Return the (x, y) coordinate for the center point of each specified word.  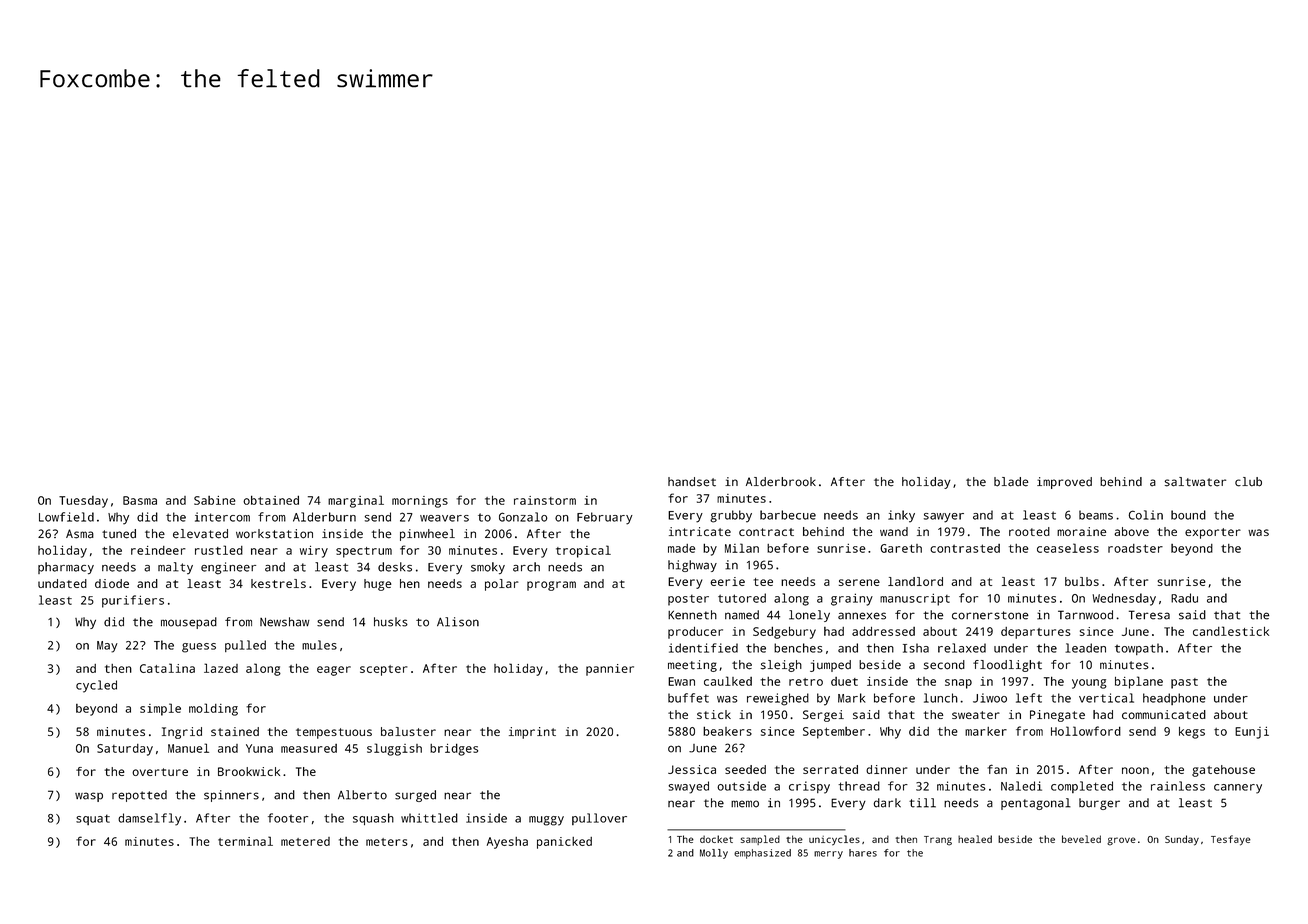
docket (716, 839)
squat (93, 819)
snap (958, 684)
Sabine (214, 500)
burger (1099, 804)
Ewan (681, 681)
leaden (1085, 648)
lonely (809, 616)
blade (1011, 482)
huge (378, 585)
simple (160, 709)
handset (692, 482)
